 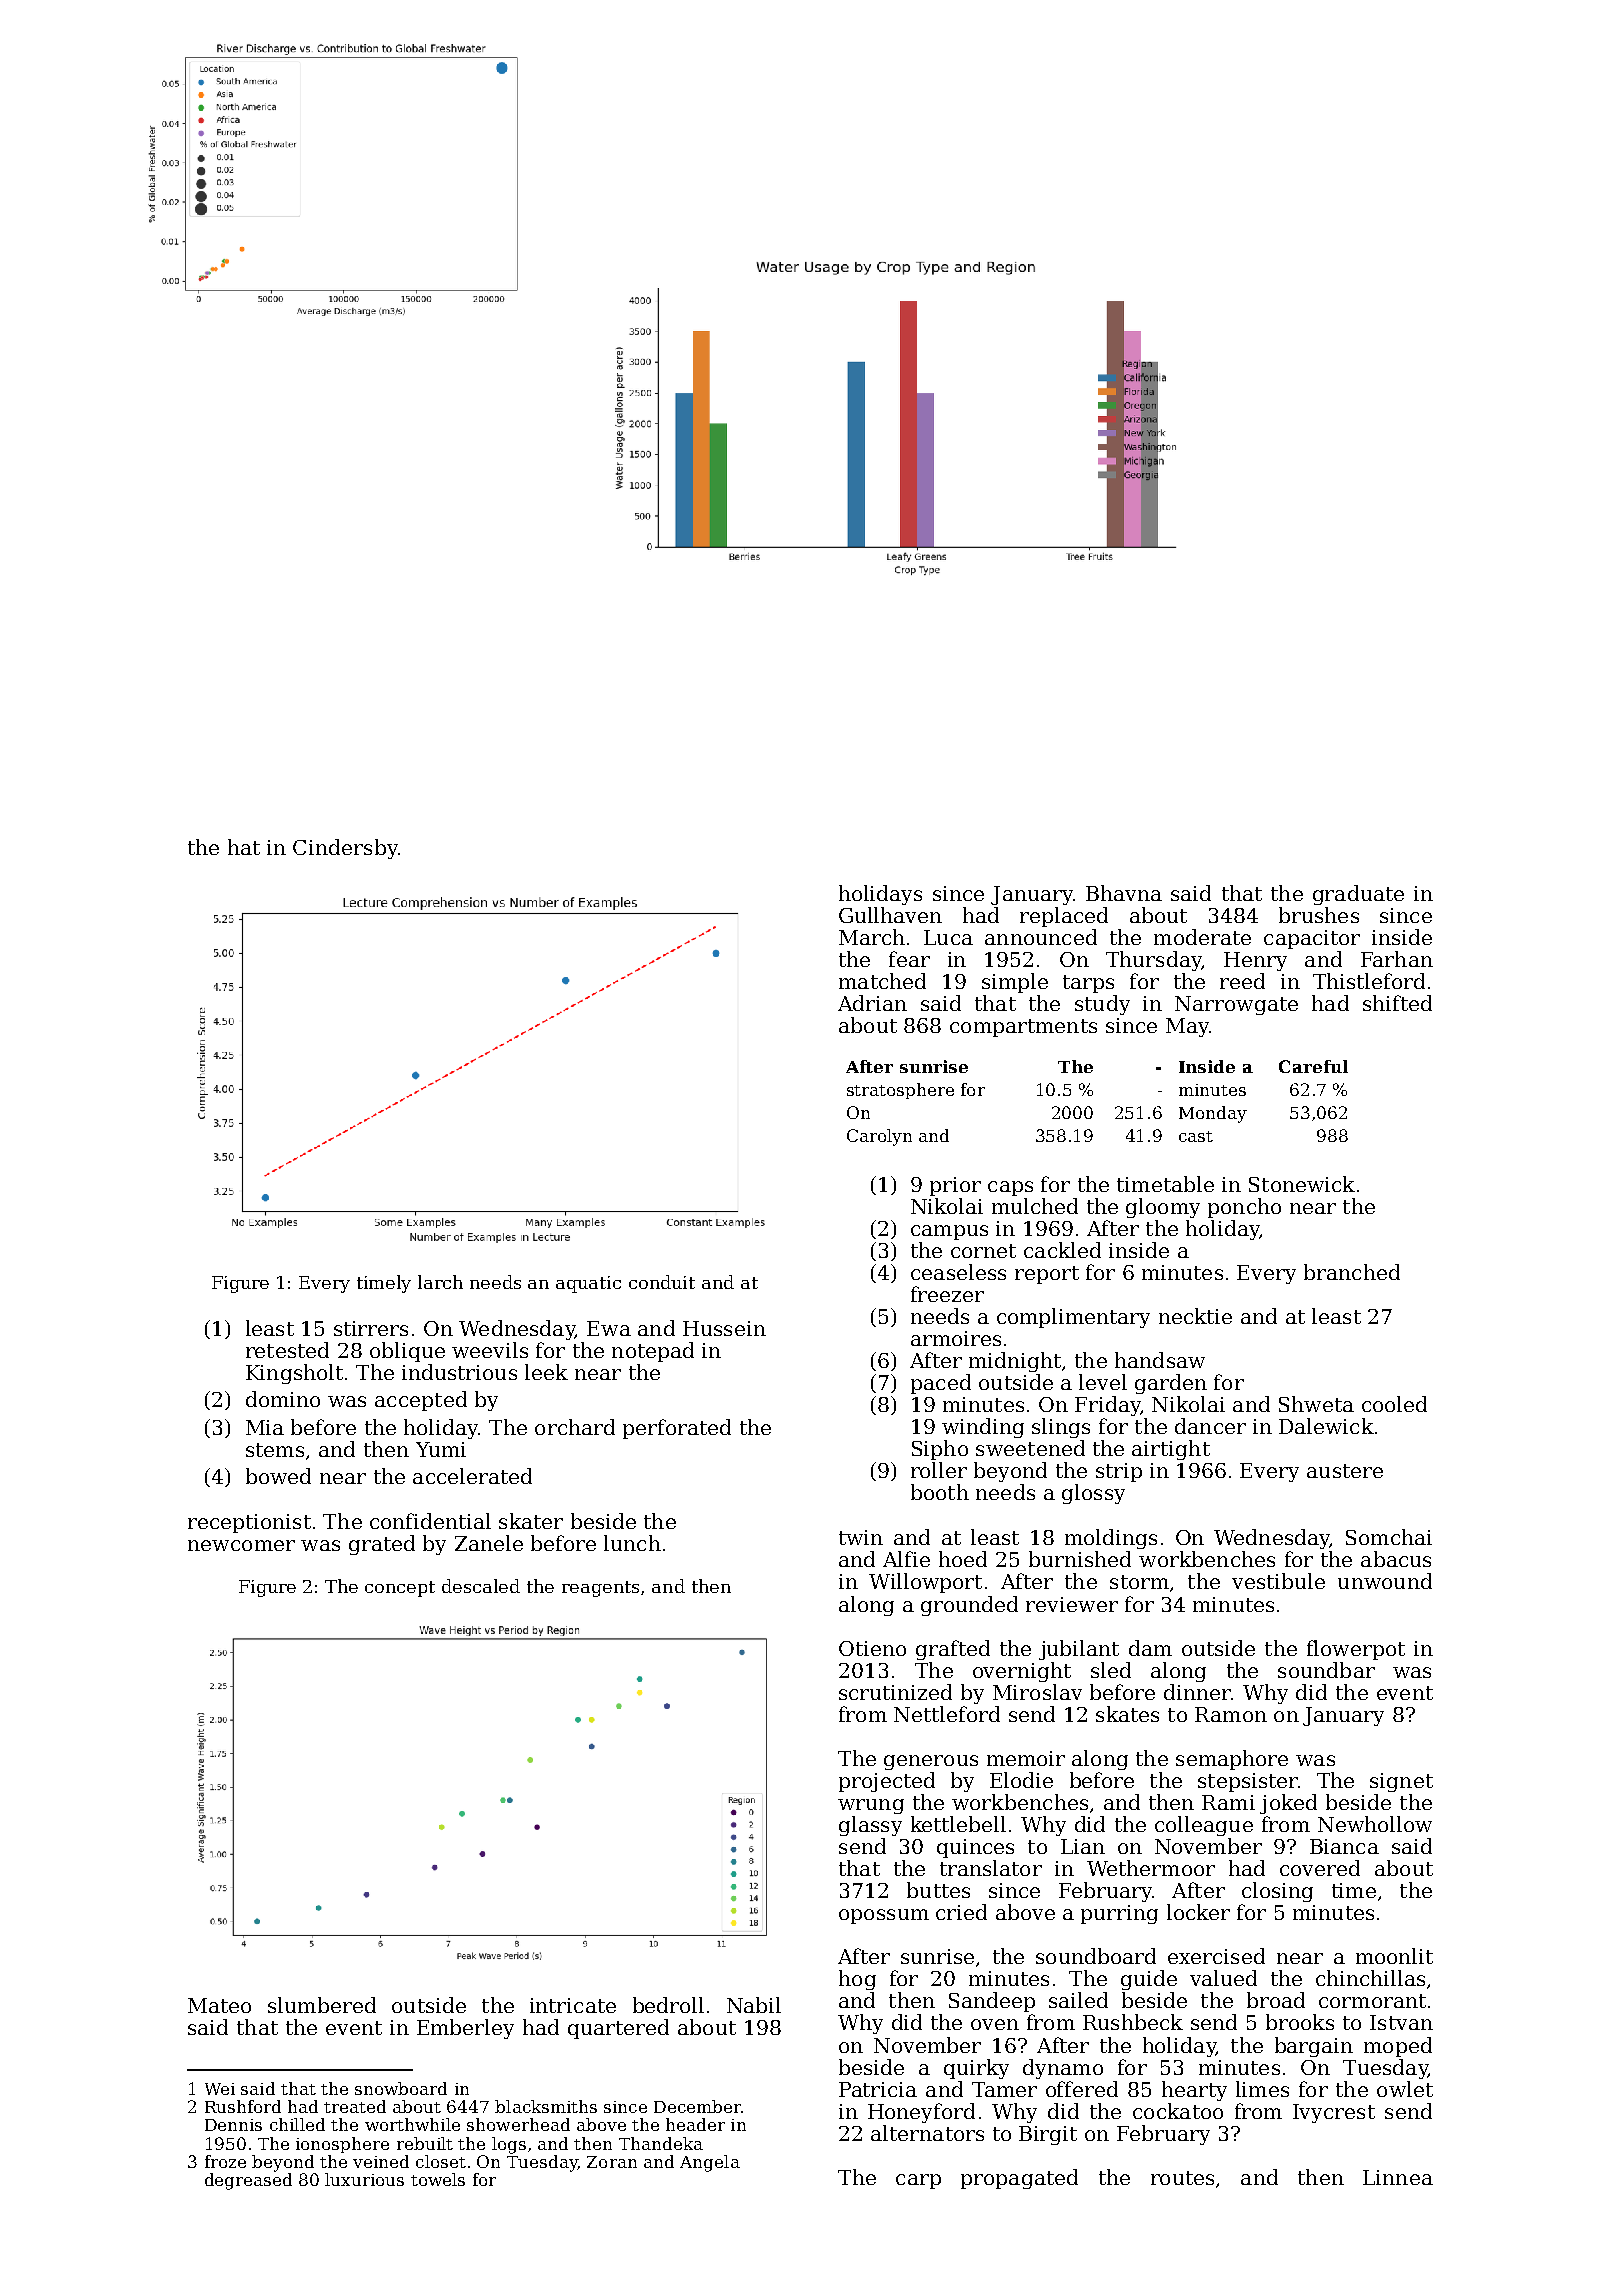 I want to click on concept, so click(x=400, y=1589).
